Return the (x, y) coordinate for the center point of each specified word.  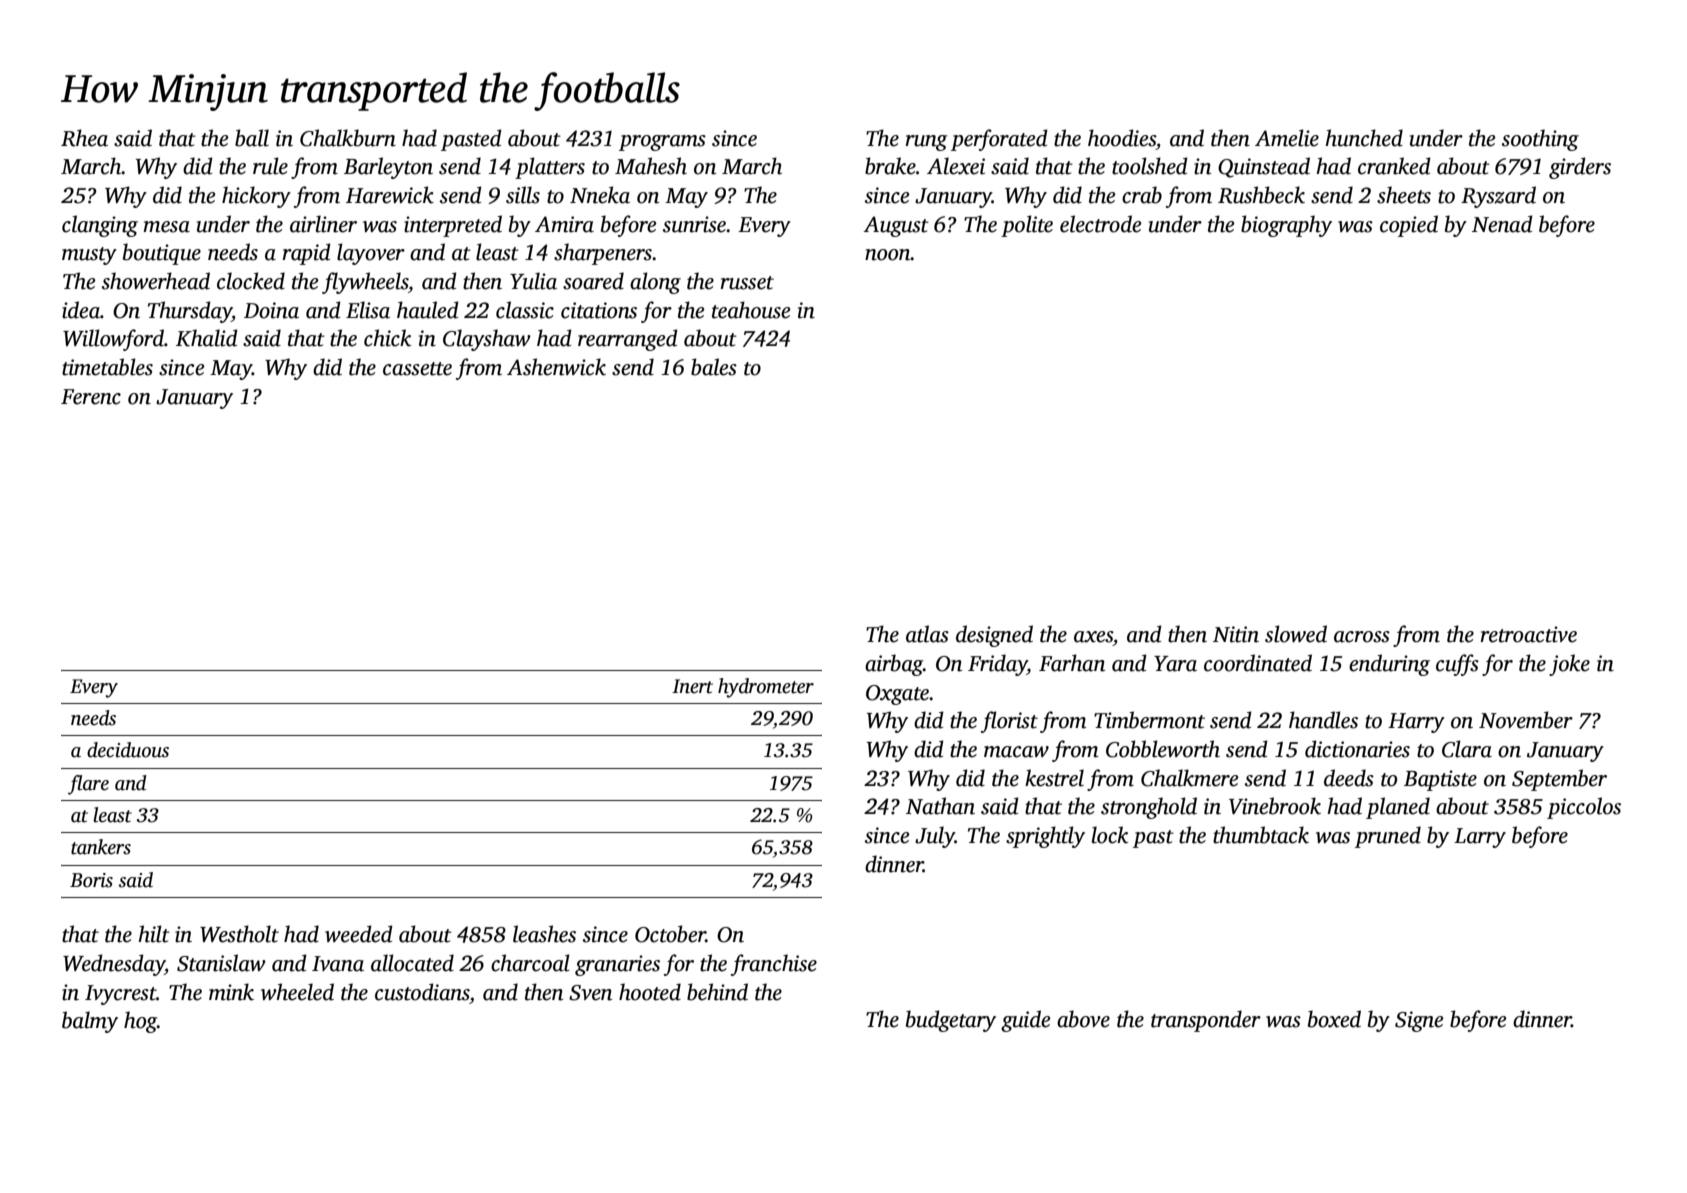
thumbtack (1261, 835)
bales (714, 367)
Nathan (940, 806)
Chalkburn (348, 138)
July (935, 837)
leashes (544, 934)
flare (88, 785)
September (1559, 780)
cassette (417, 369)
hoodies (1122, 138)
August (896, 226)
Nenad (1502, 224)
